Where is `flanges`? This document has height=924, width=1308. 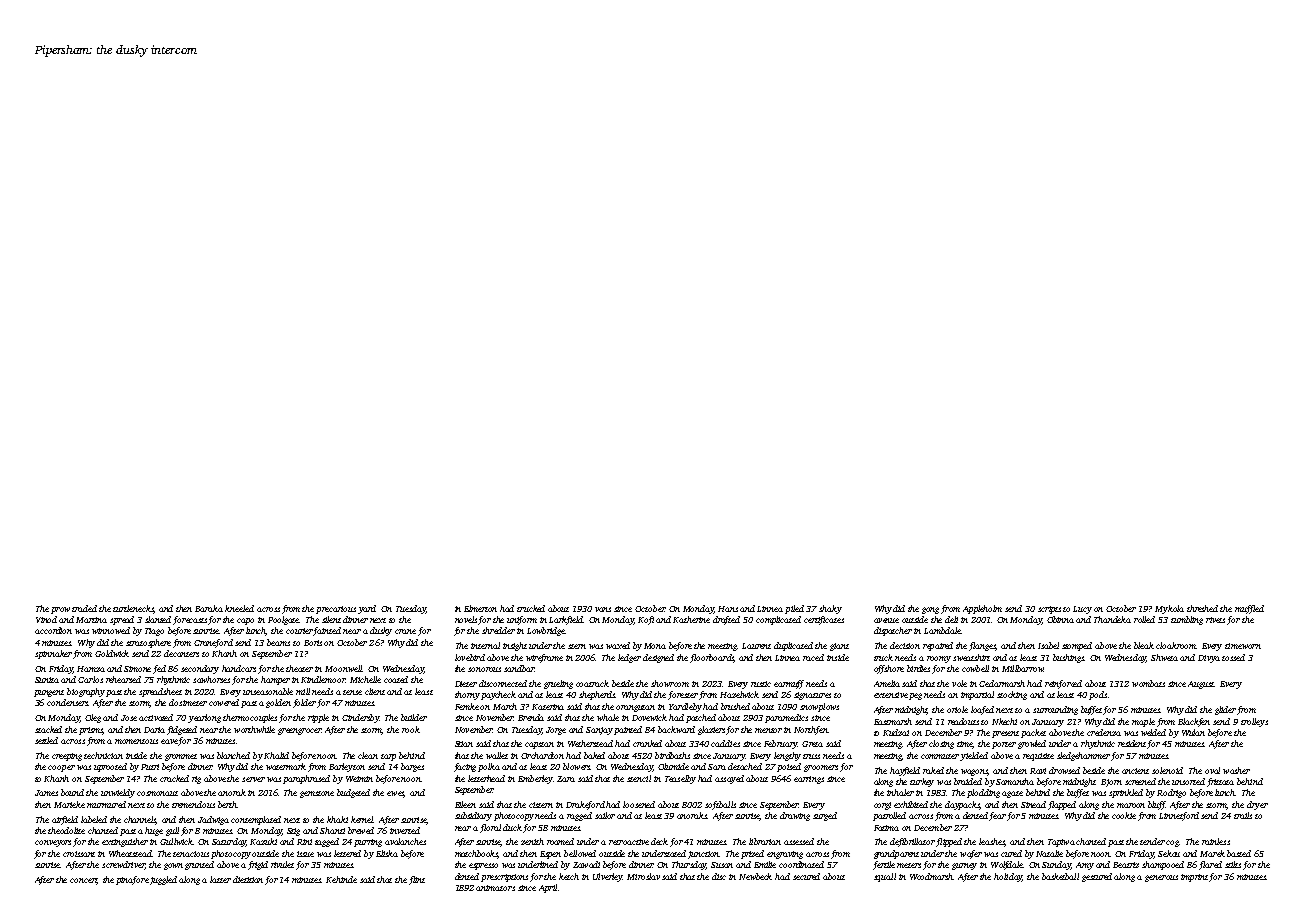
flanges is located at coordinates (983, 646).
